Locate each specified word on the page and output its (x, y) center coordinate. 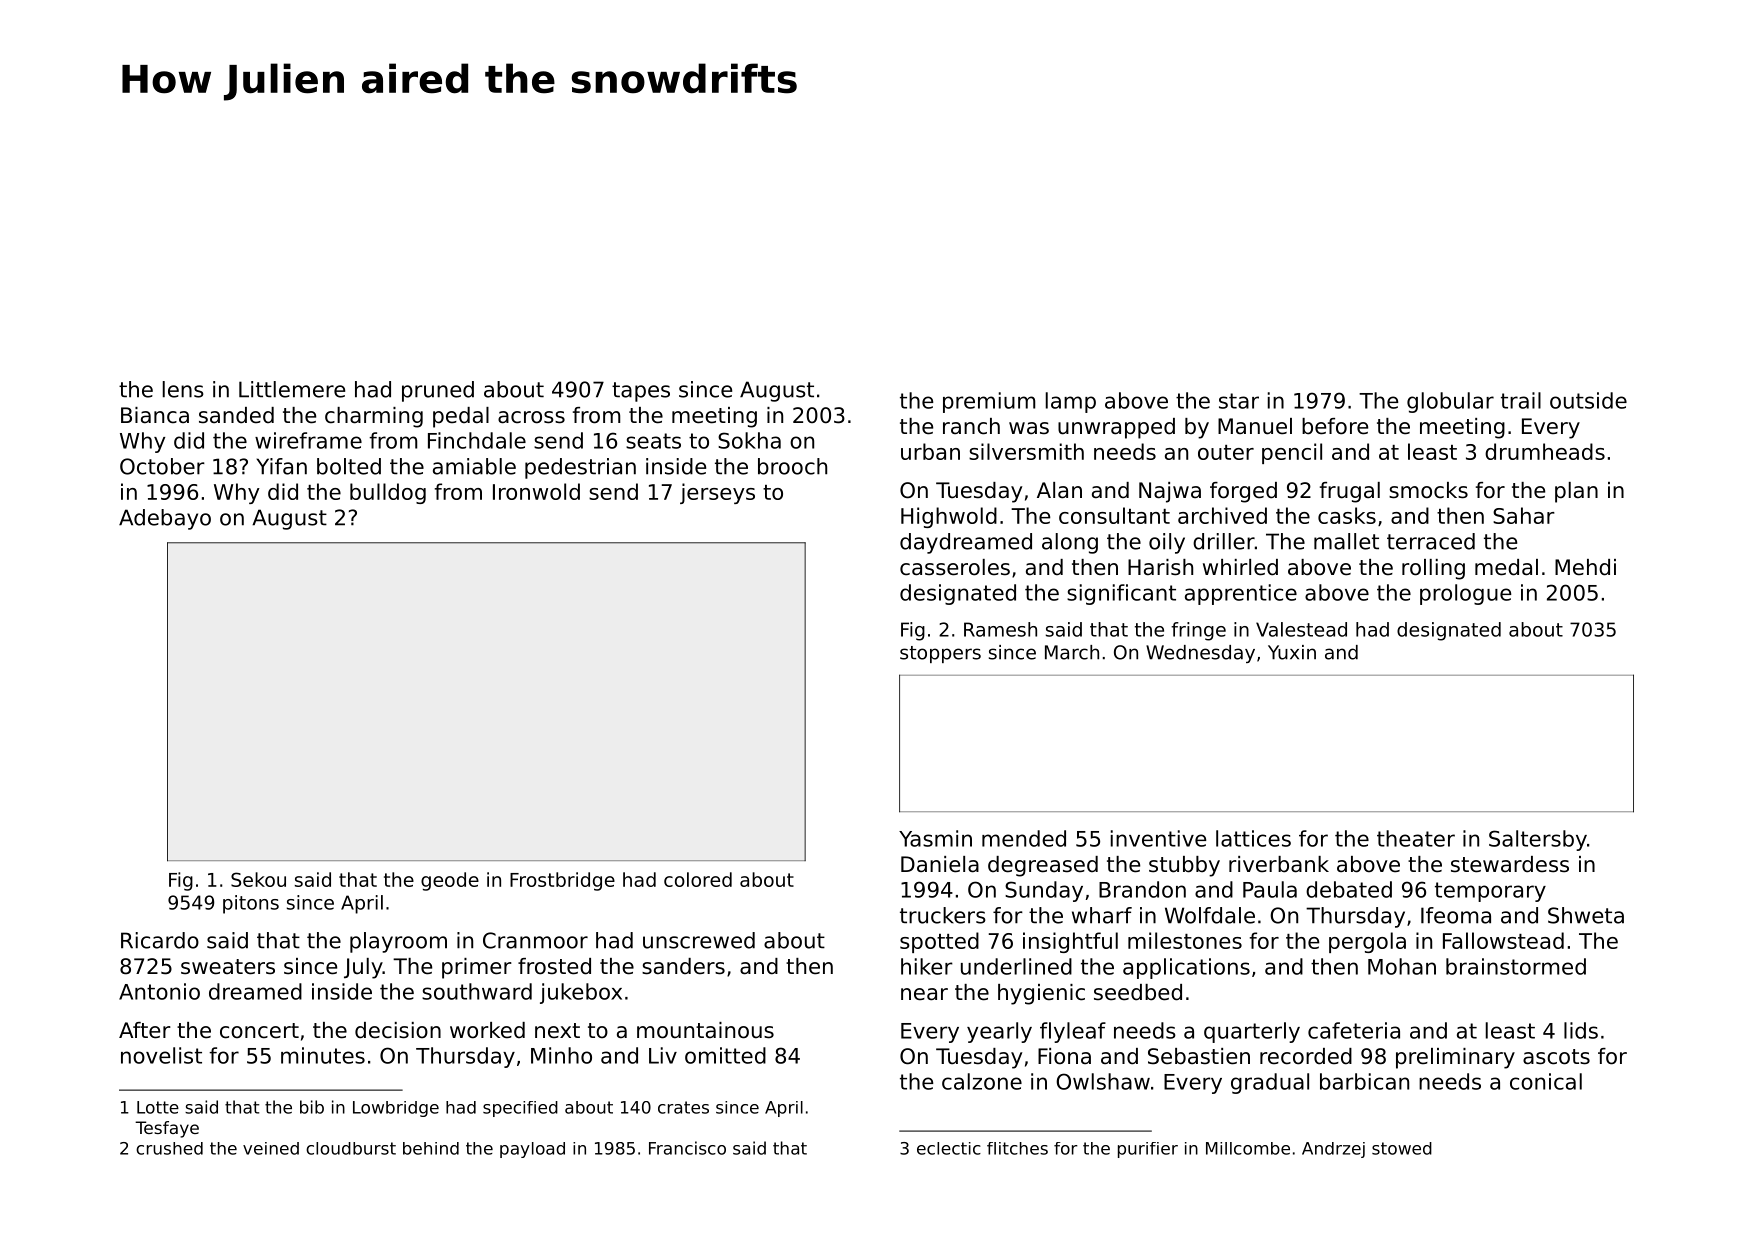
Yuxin (1292, 652)
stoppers (940, 654)
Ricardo (160, 940)
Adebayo (165, 519)
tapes (641, 392)
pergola (1367, 942)
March (1072, 652)
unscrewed (699, 940)
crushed (169, 1148)
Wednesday (1200, 654)
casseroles (955, 567)
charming (374, 417)
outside (1588, 400)
